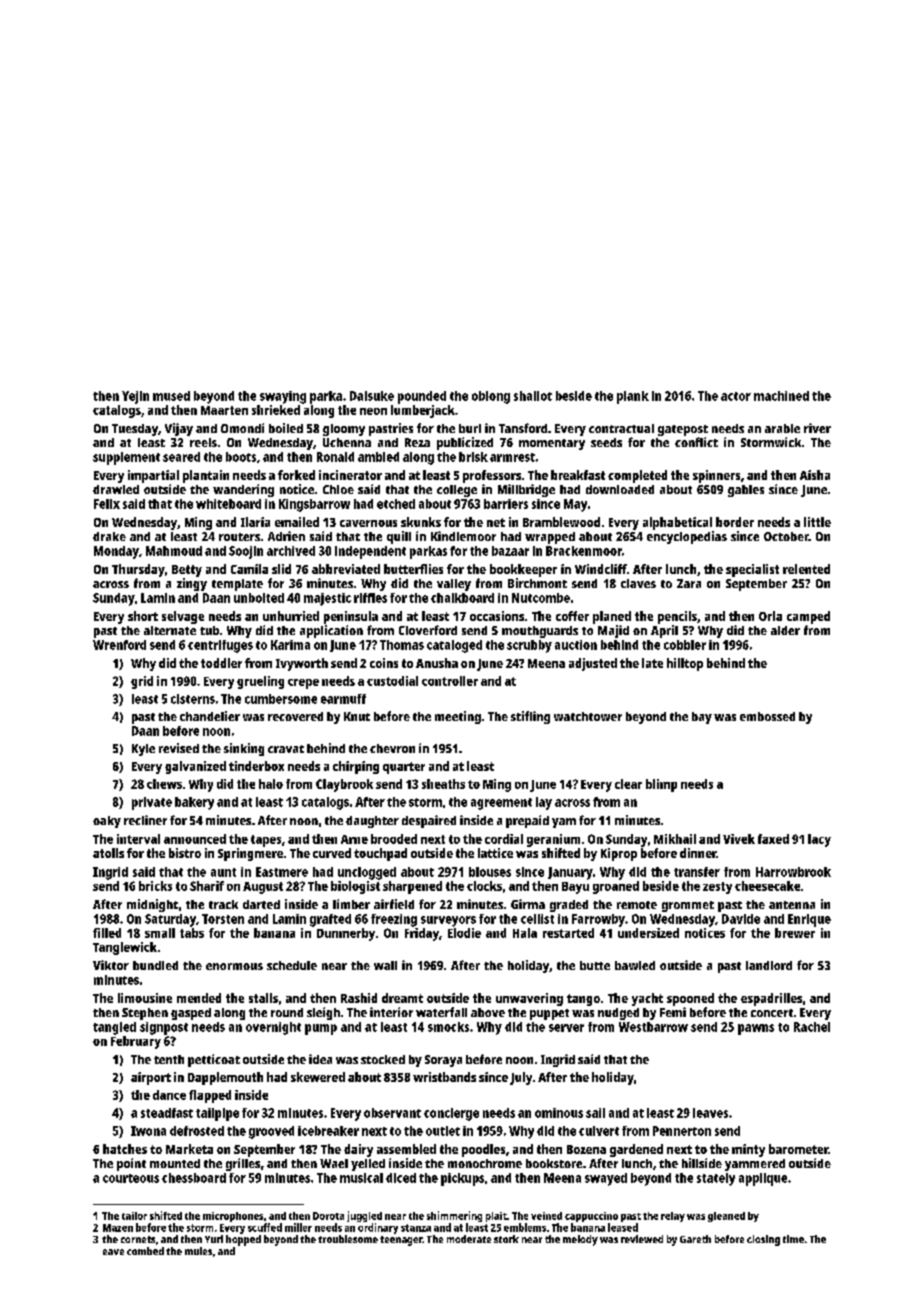  Describe the element at coordinates (510, 551) in the document. I see `bazaar` at that location.
